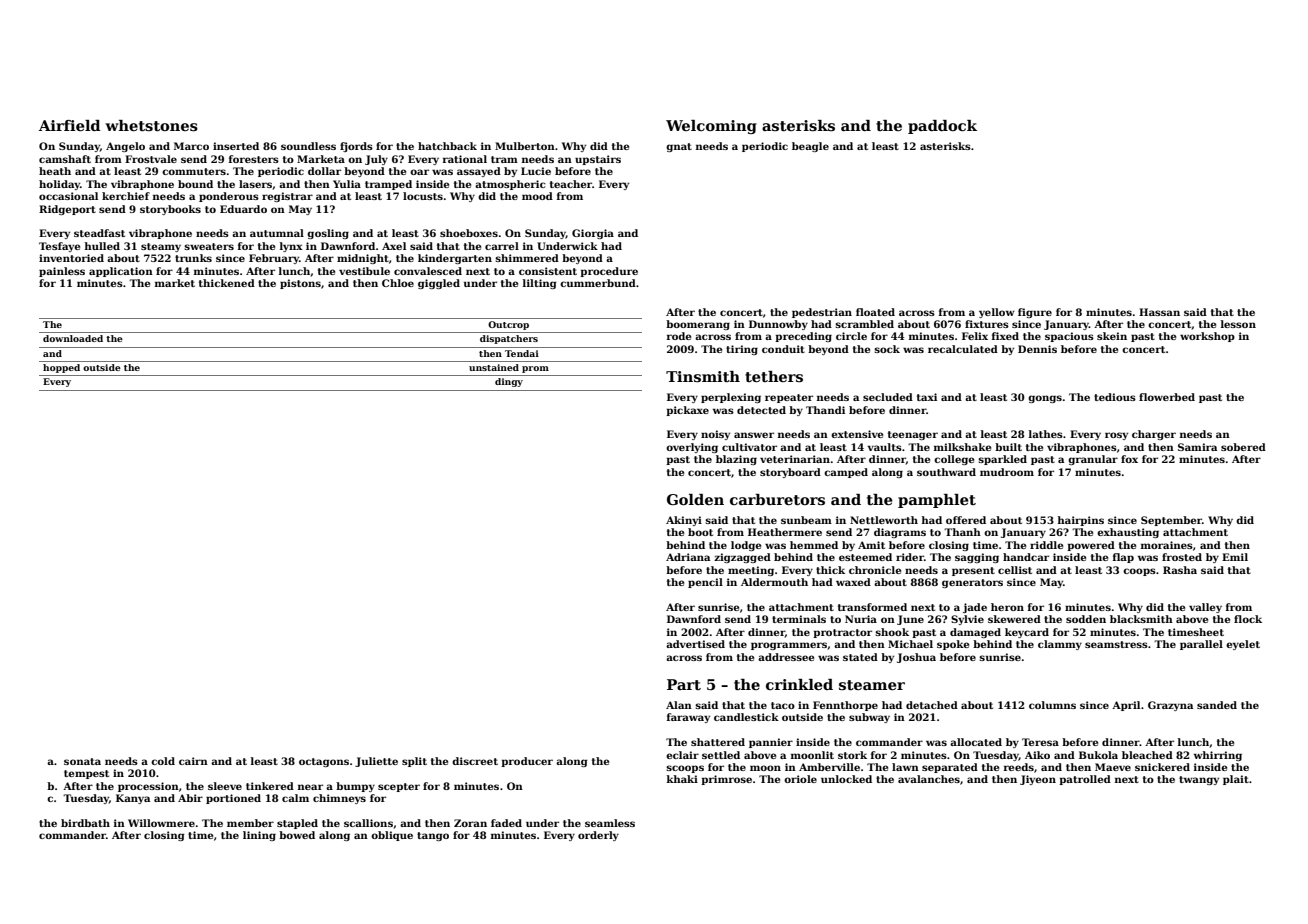 This screenshot has width=1308, height=924. I want to click on sobered, so click(1243, 447).
